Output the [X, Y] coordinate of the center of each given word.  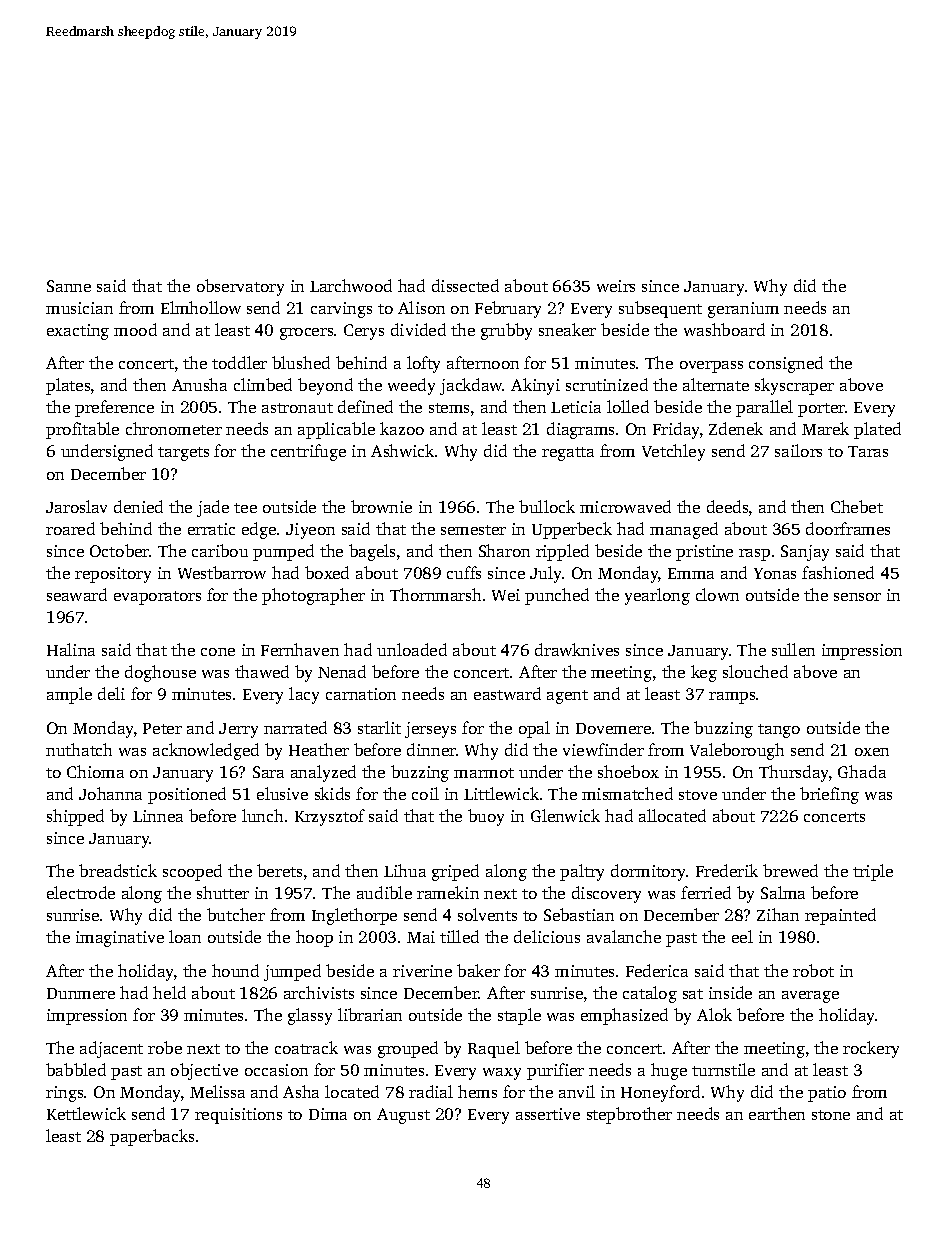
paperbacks [152, 1137]
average [810, 997]
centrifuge [308, 452]
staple [519, 1016]
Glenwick [565, 815]
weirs [616, 286]
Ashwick [402, 450]
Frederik [727, 870]
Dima [328, 1114]
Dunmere [81, 993]
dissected [465, 285]
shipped [75, 817]
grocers [306, 334]
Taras [868, 451]
